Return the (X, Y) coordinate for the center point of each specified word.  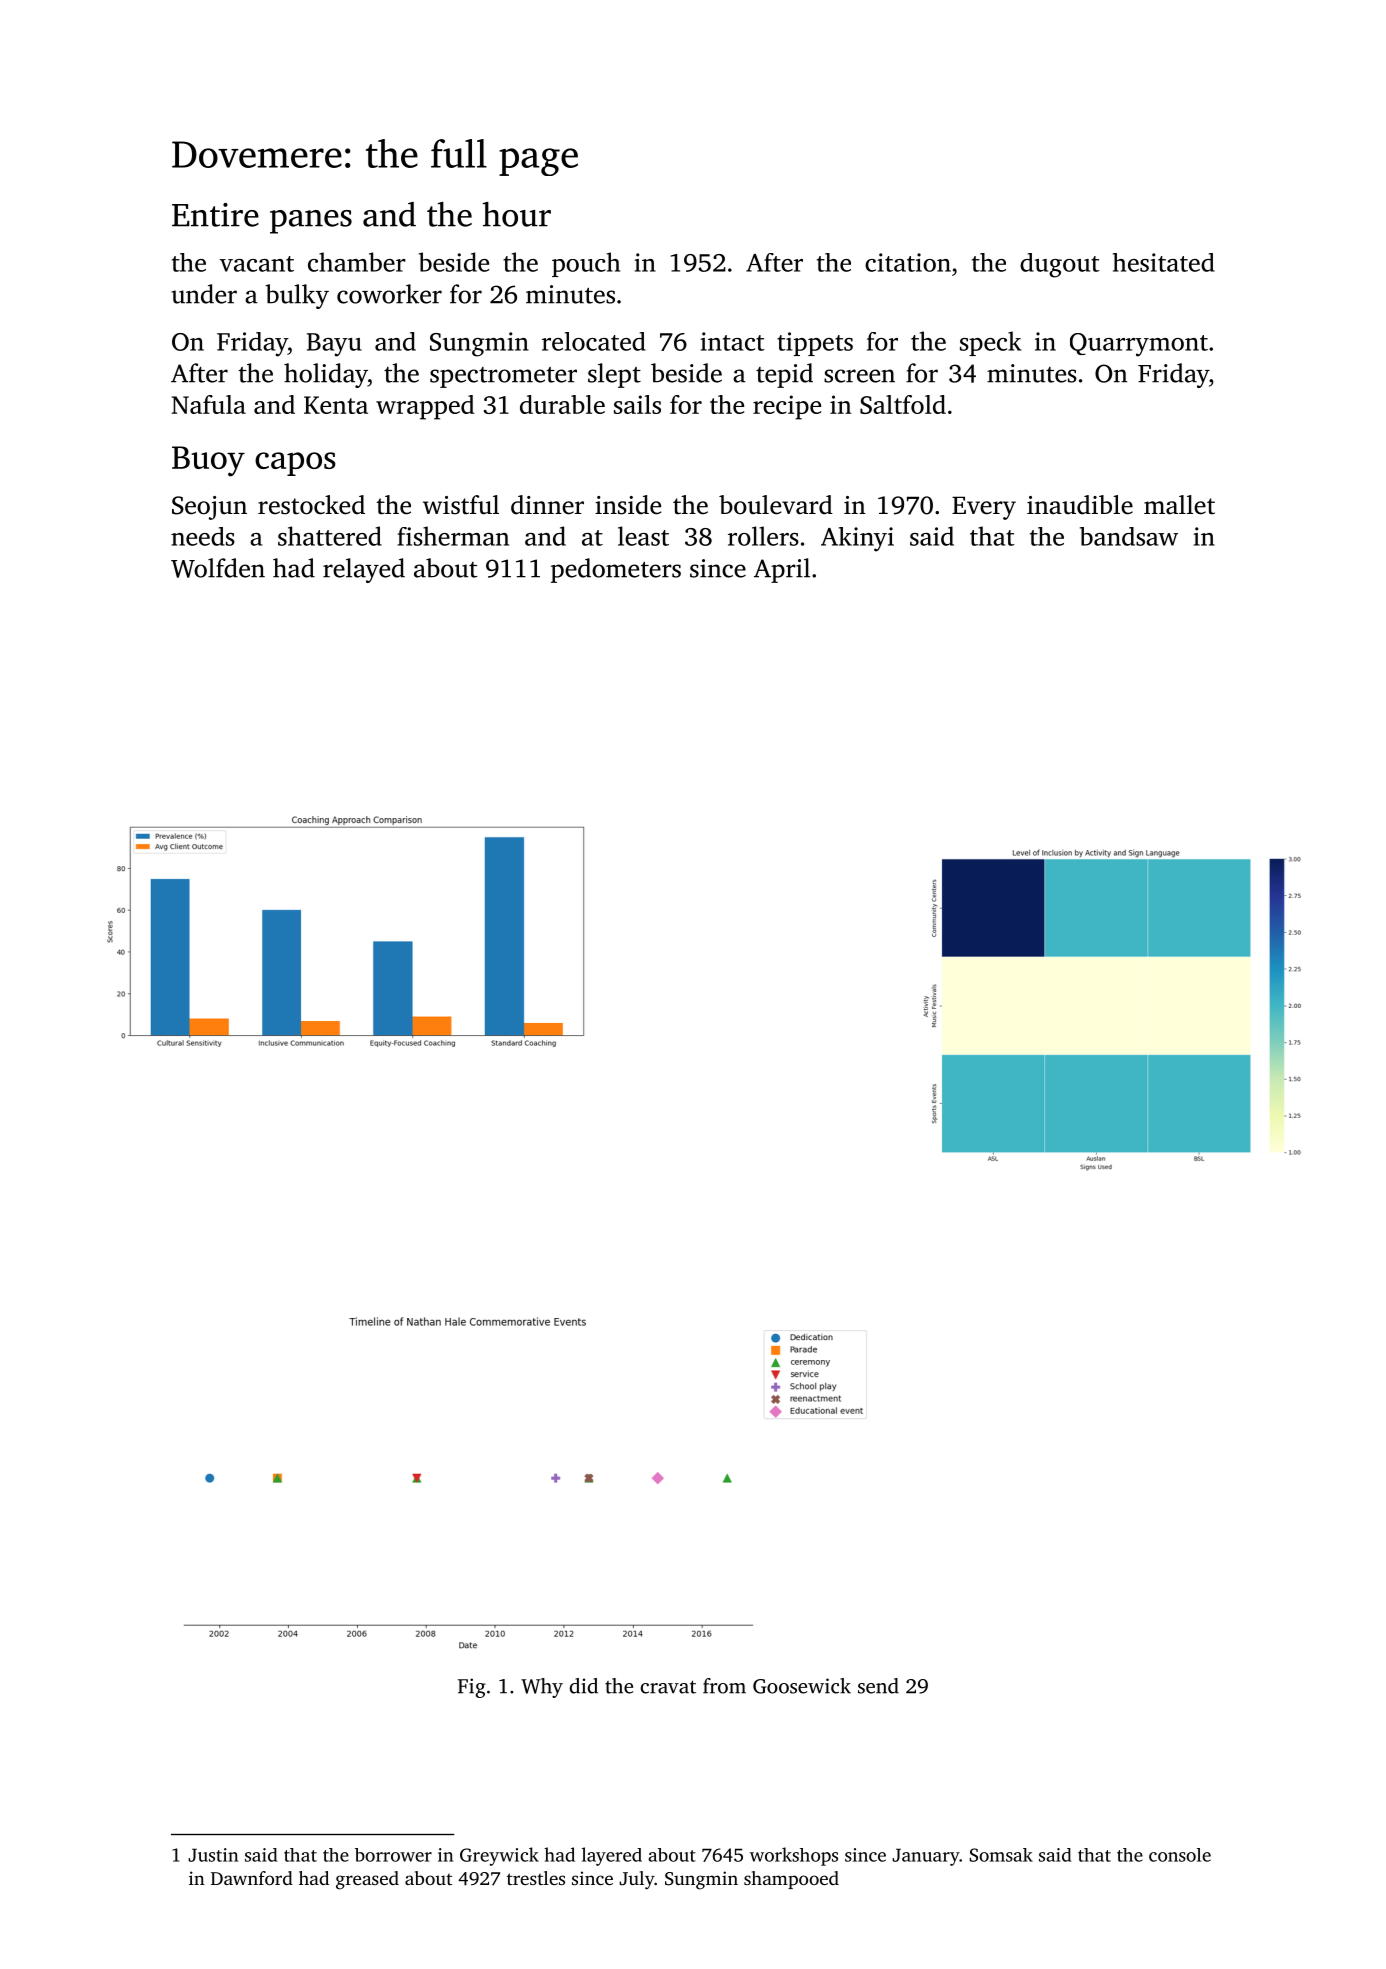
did (583, 1686)
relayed (364, 570)
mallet (1179, 505)
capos (295, 464)
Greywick (499, 1856)
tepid (784, 375)
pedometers (616, 570)
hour (517, 214)
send (878, 1686)
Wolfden (218, 568)
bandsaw (1129, 536)
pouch (586, 264)
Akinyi (857, 539)
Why (542, 1688)
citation (908, 262)
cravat (668, 1687)
